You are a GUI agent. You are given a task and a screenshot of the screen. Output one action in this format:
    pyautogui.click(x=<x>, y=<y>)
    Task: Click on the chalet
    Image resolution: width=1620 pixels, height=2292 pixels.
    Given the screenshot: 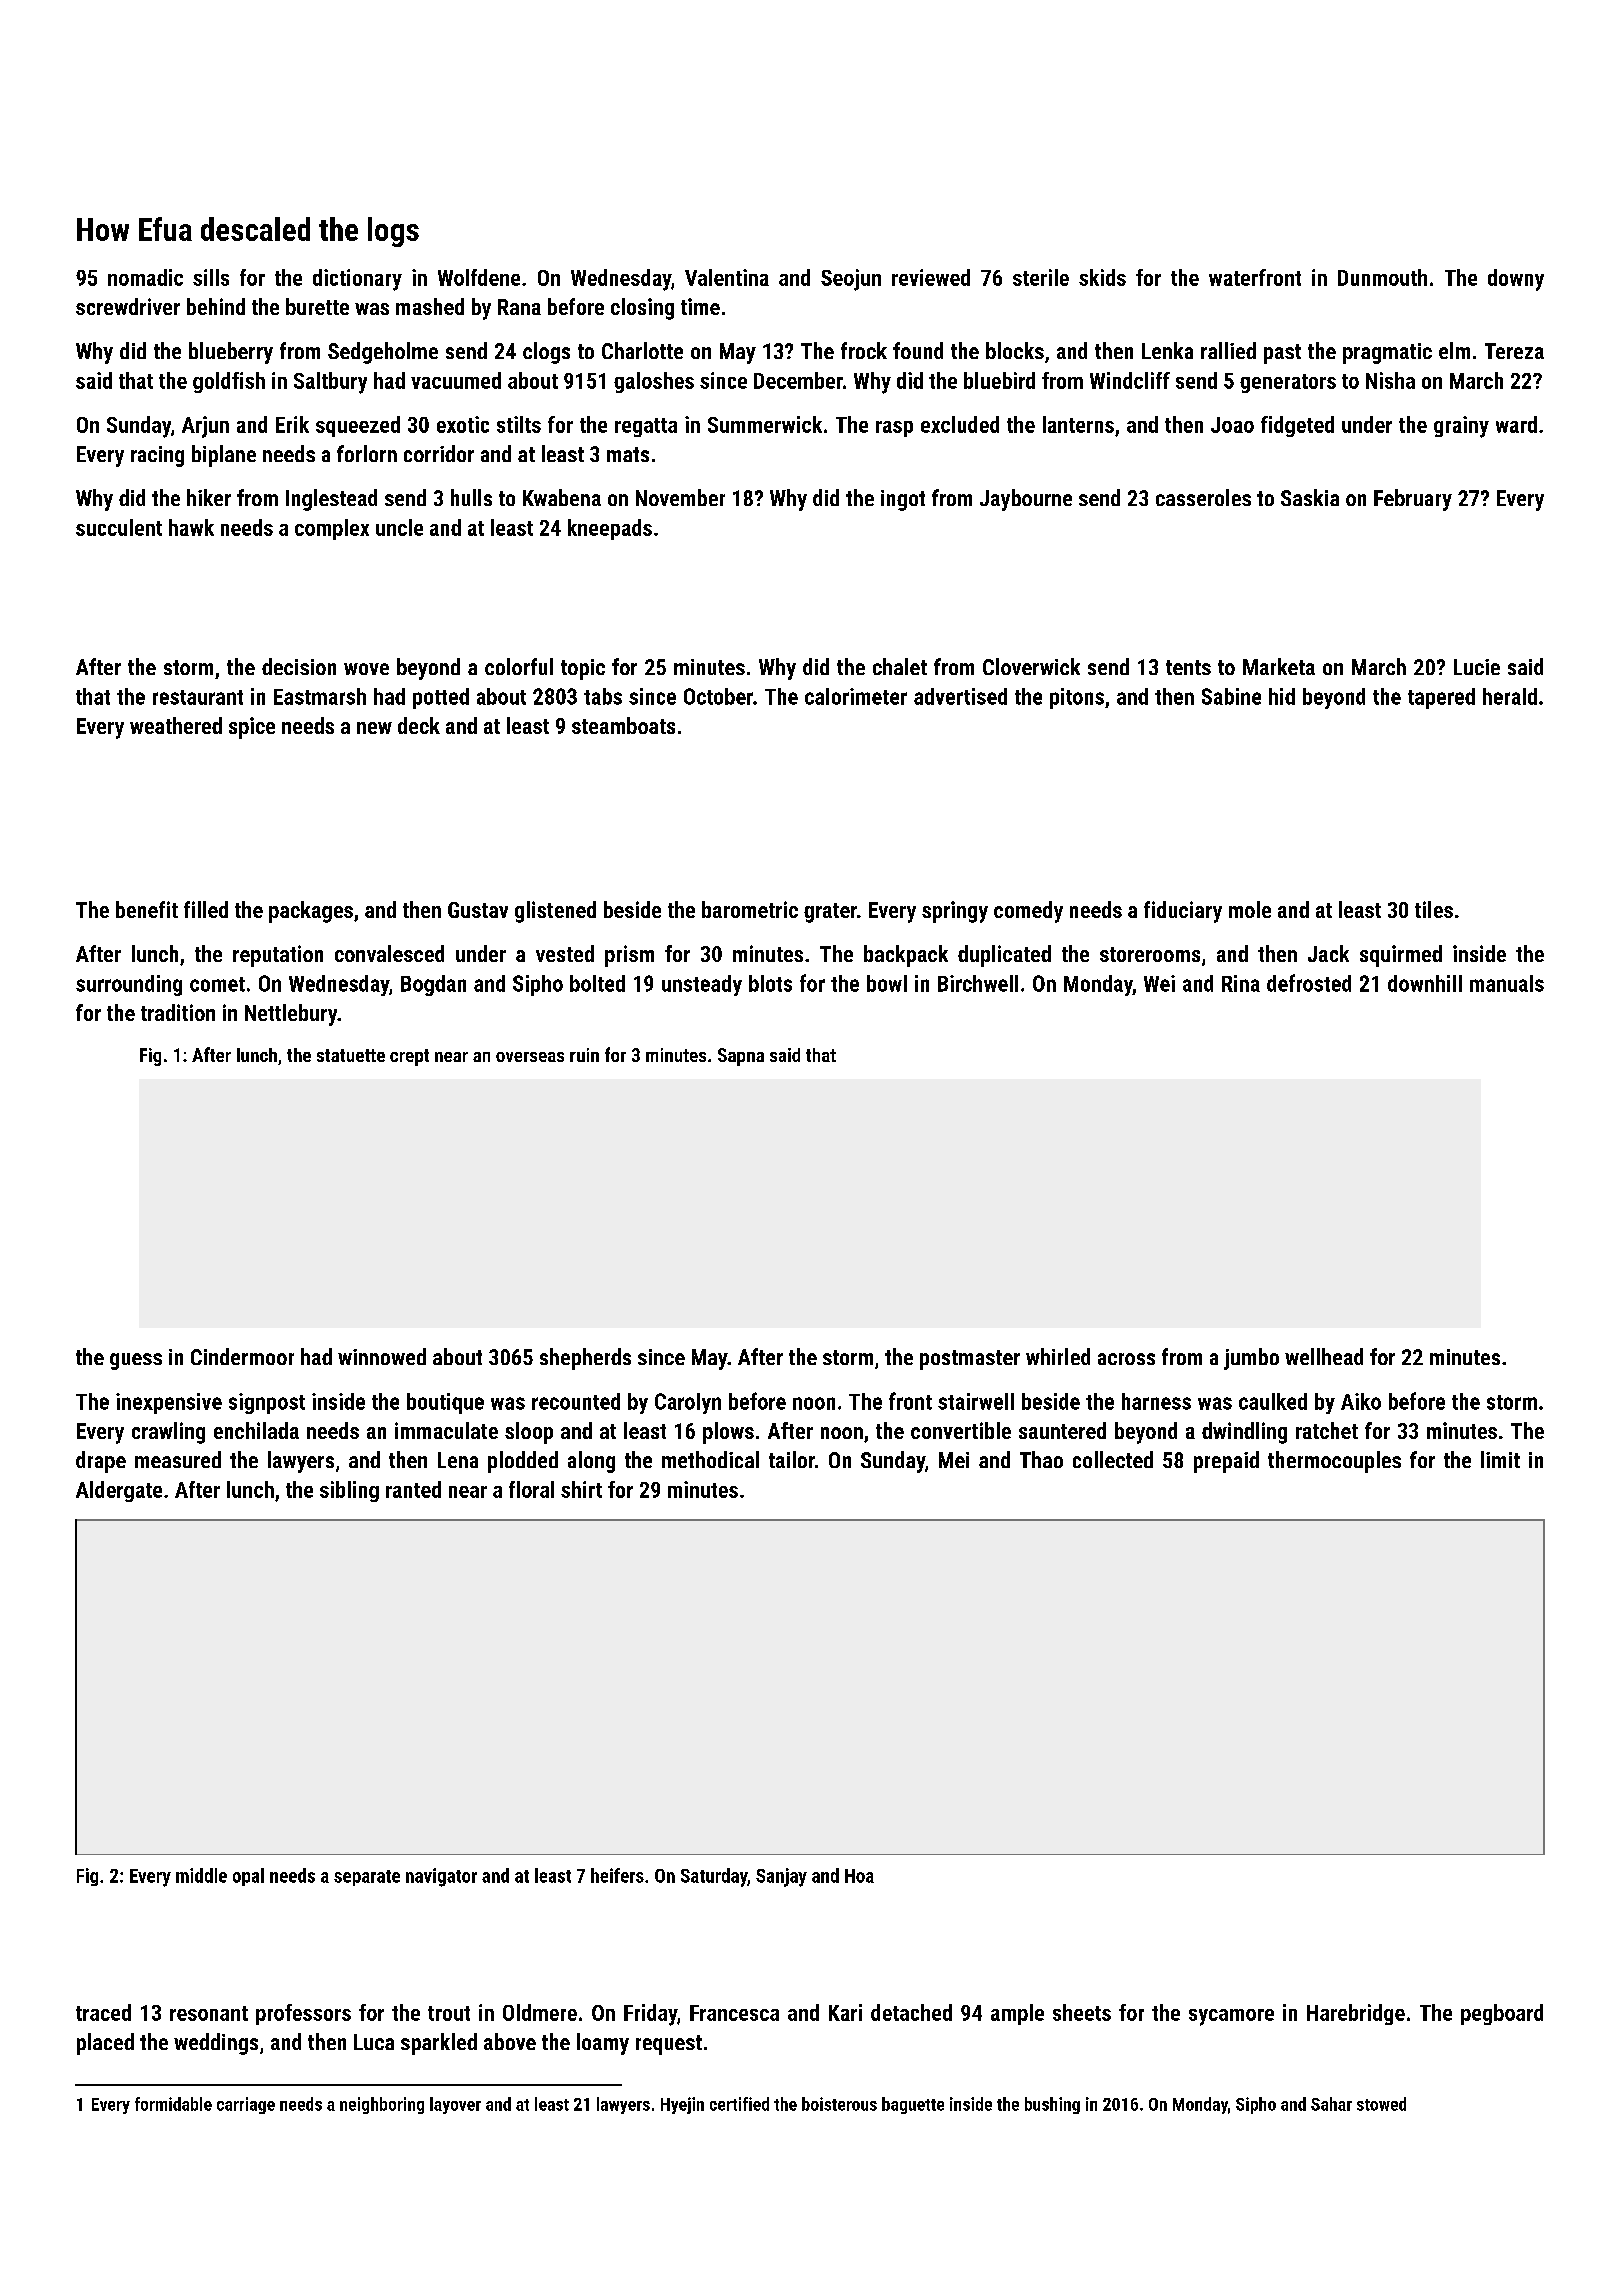 What is the action you would take?
    pyautogui.click(x=900, y=666)
